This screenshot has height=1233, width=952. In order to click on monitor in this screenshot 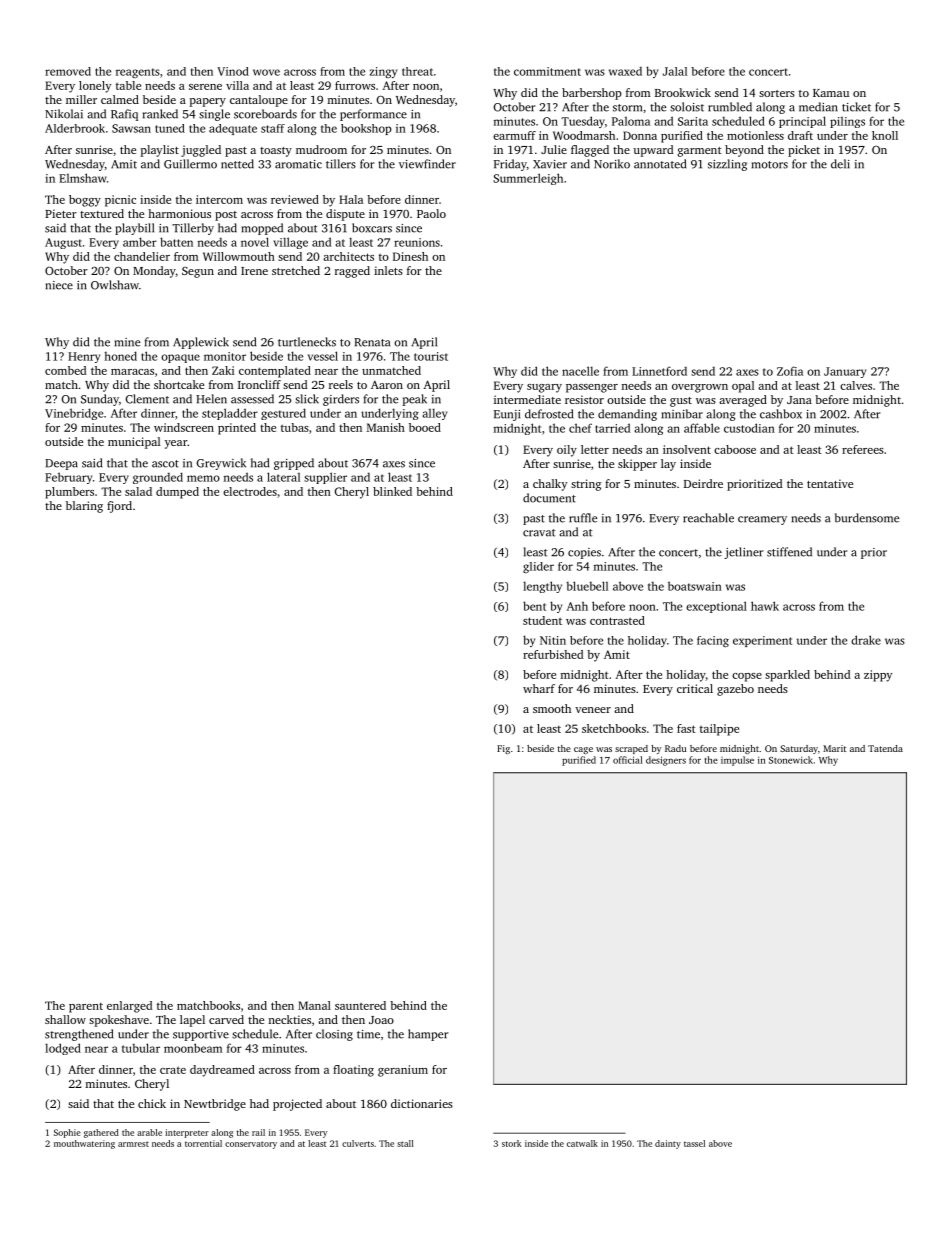, I will do `click(225, 356)`.
